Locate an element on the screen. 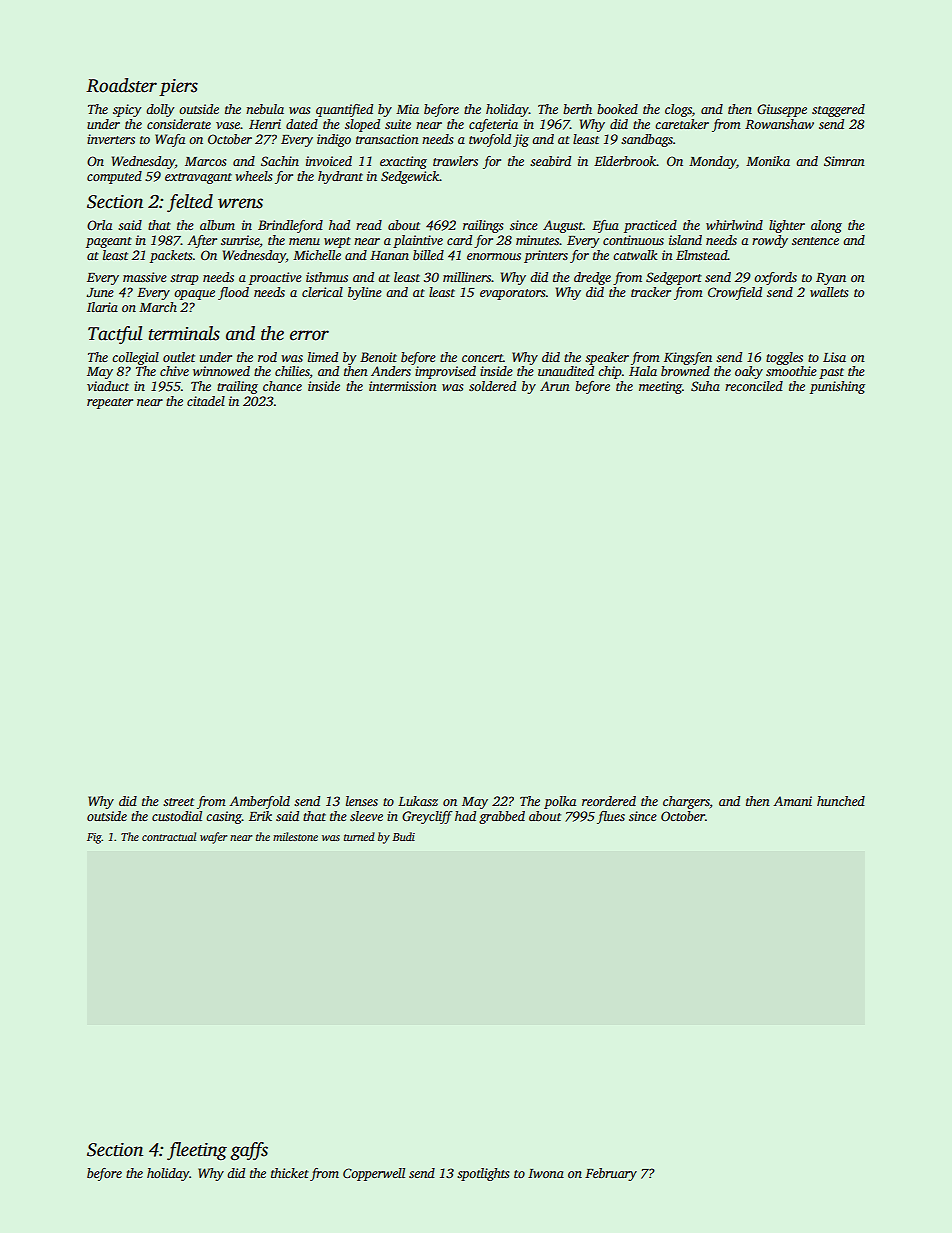 Image resolution: width=952 pixels, height=1233 pixels. chargers is located at coordinates (686, 802).
